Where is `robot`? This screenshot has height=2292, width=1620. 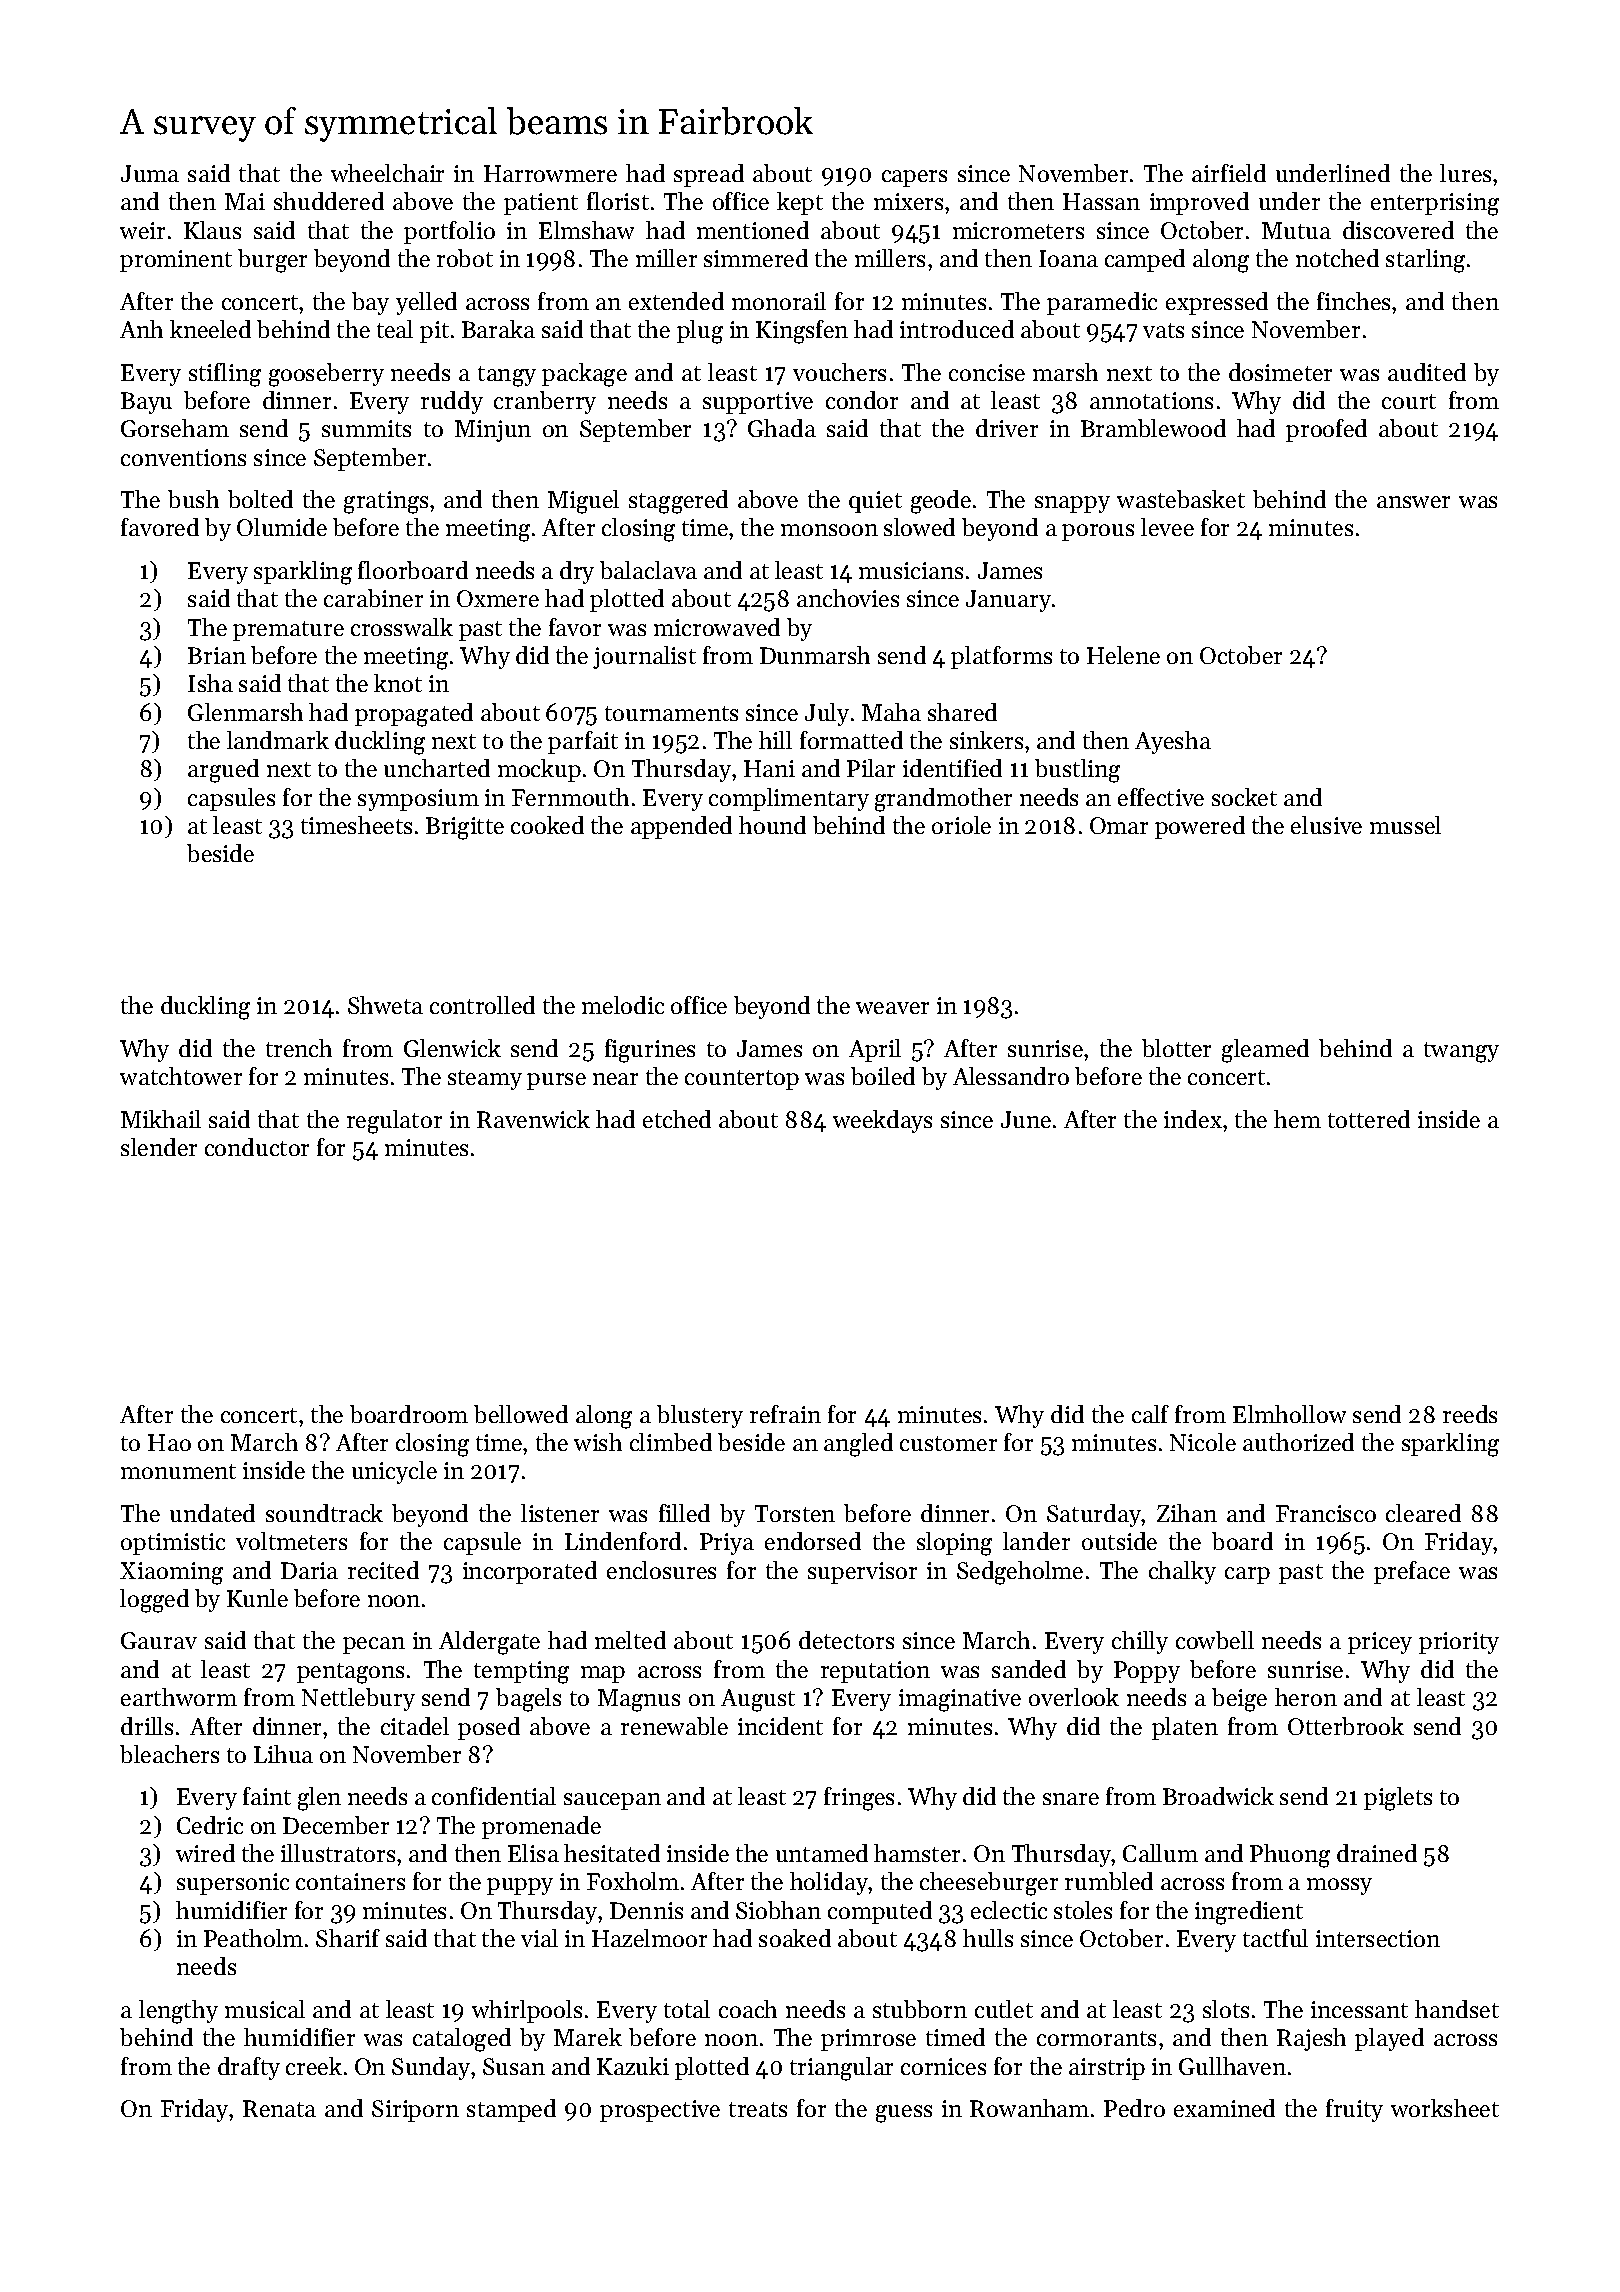
robot is located at coordinates (465, 258).
